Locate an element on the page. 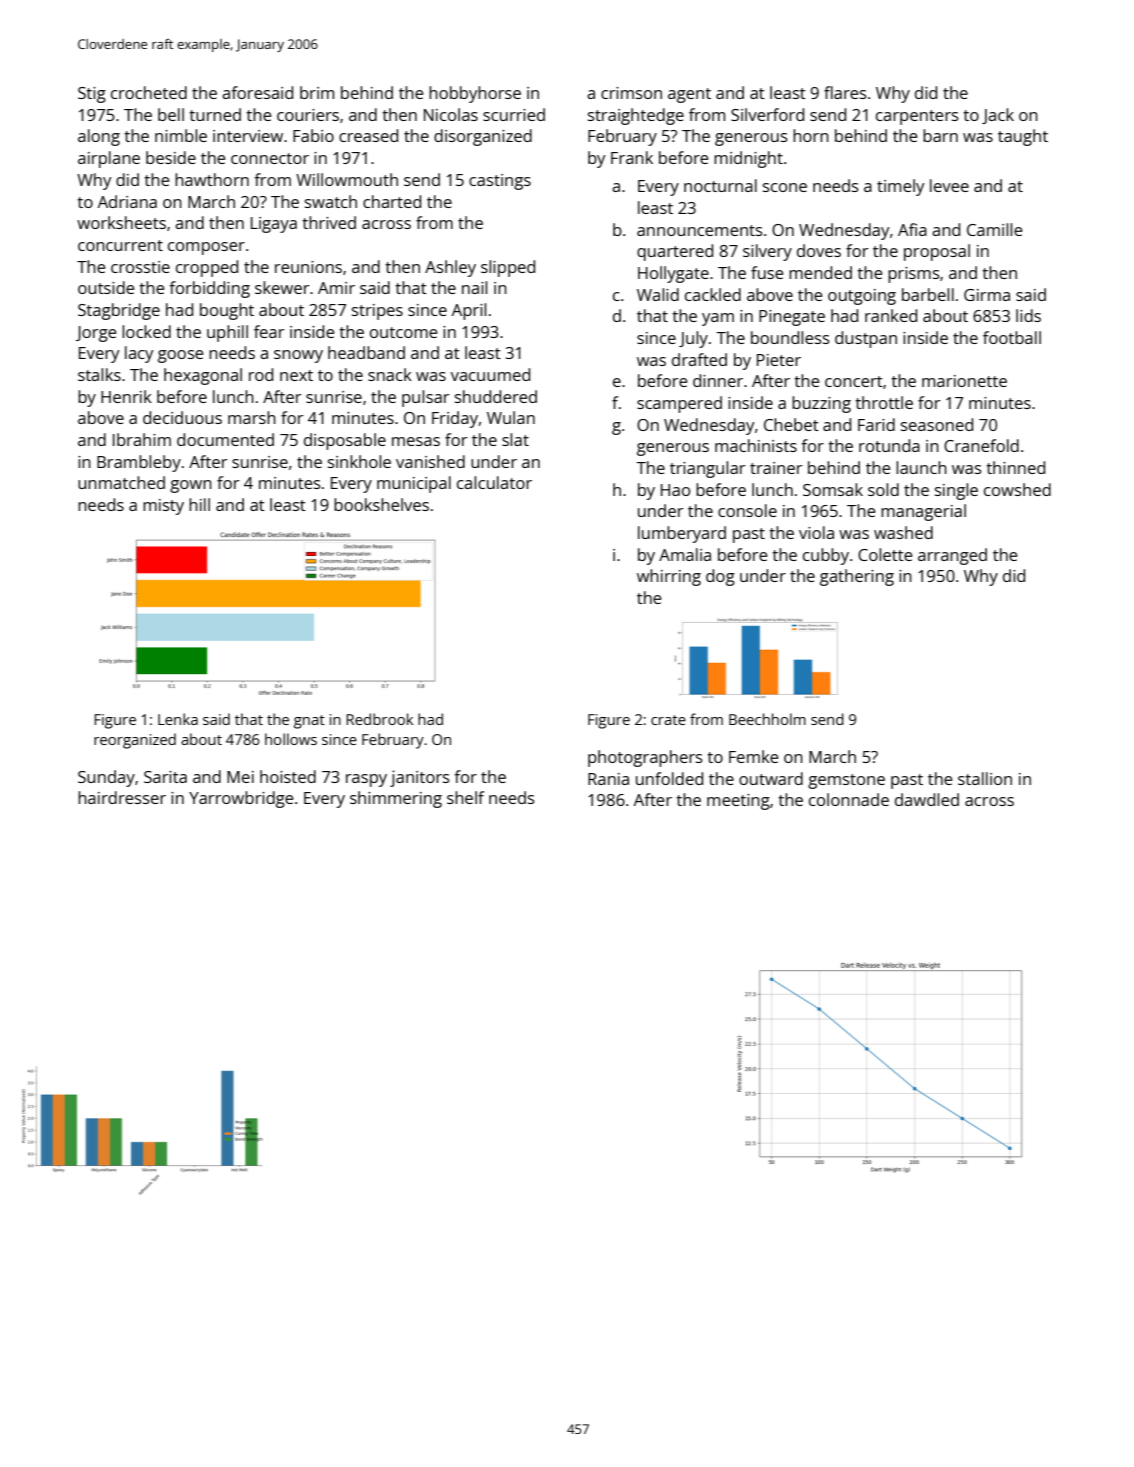  airplane is located at coordinates (109, 159).
